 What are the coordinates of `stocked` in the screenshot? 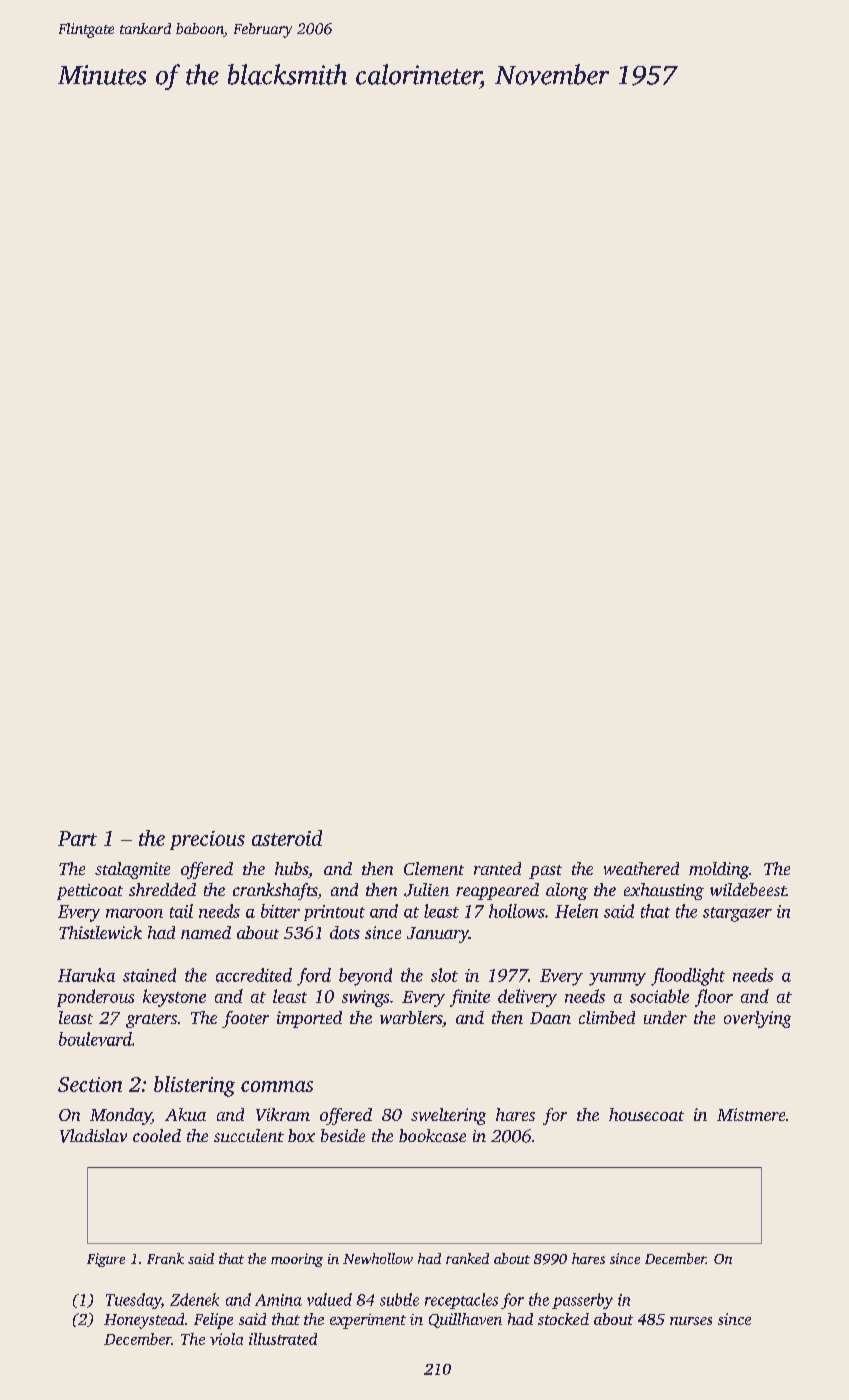 It's located at (563, 1319).
